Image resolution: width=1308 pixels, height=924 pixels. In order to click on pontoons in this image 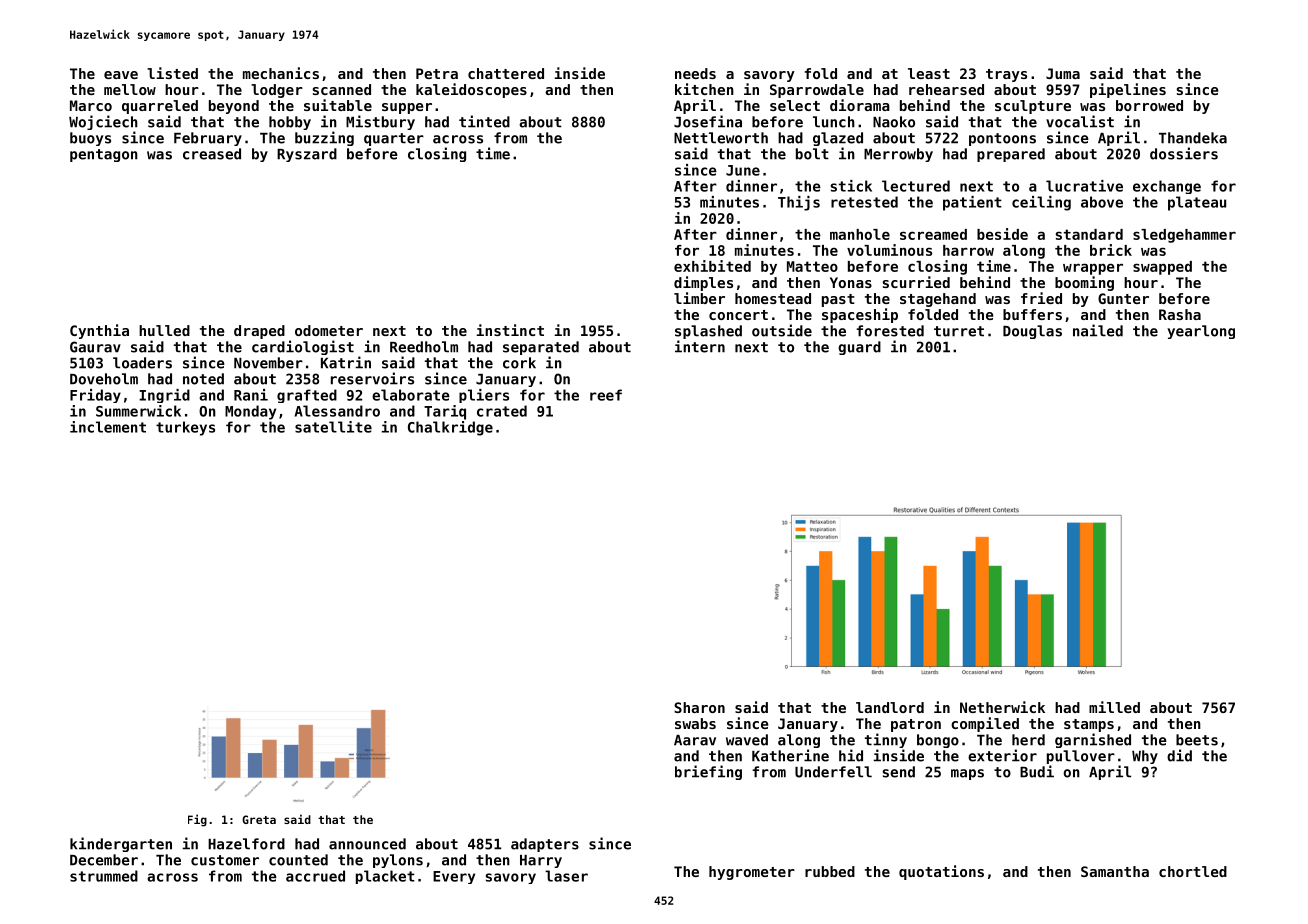, I will do `click(1002, 139)`.
